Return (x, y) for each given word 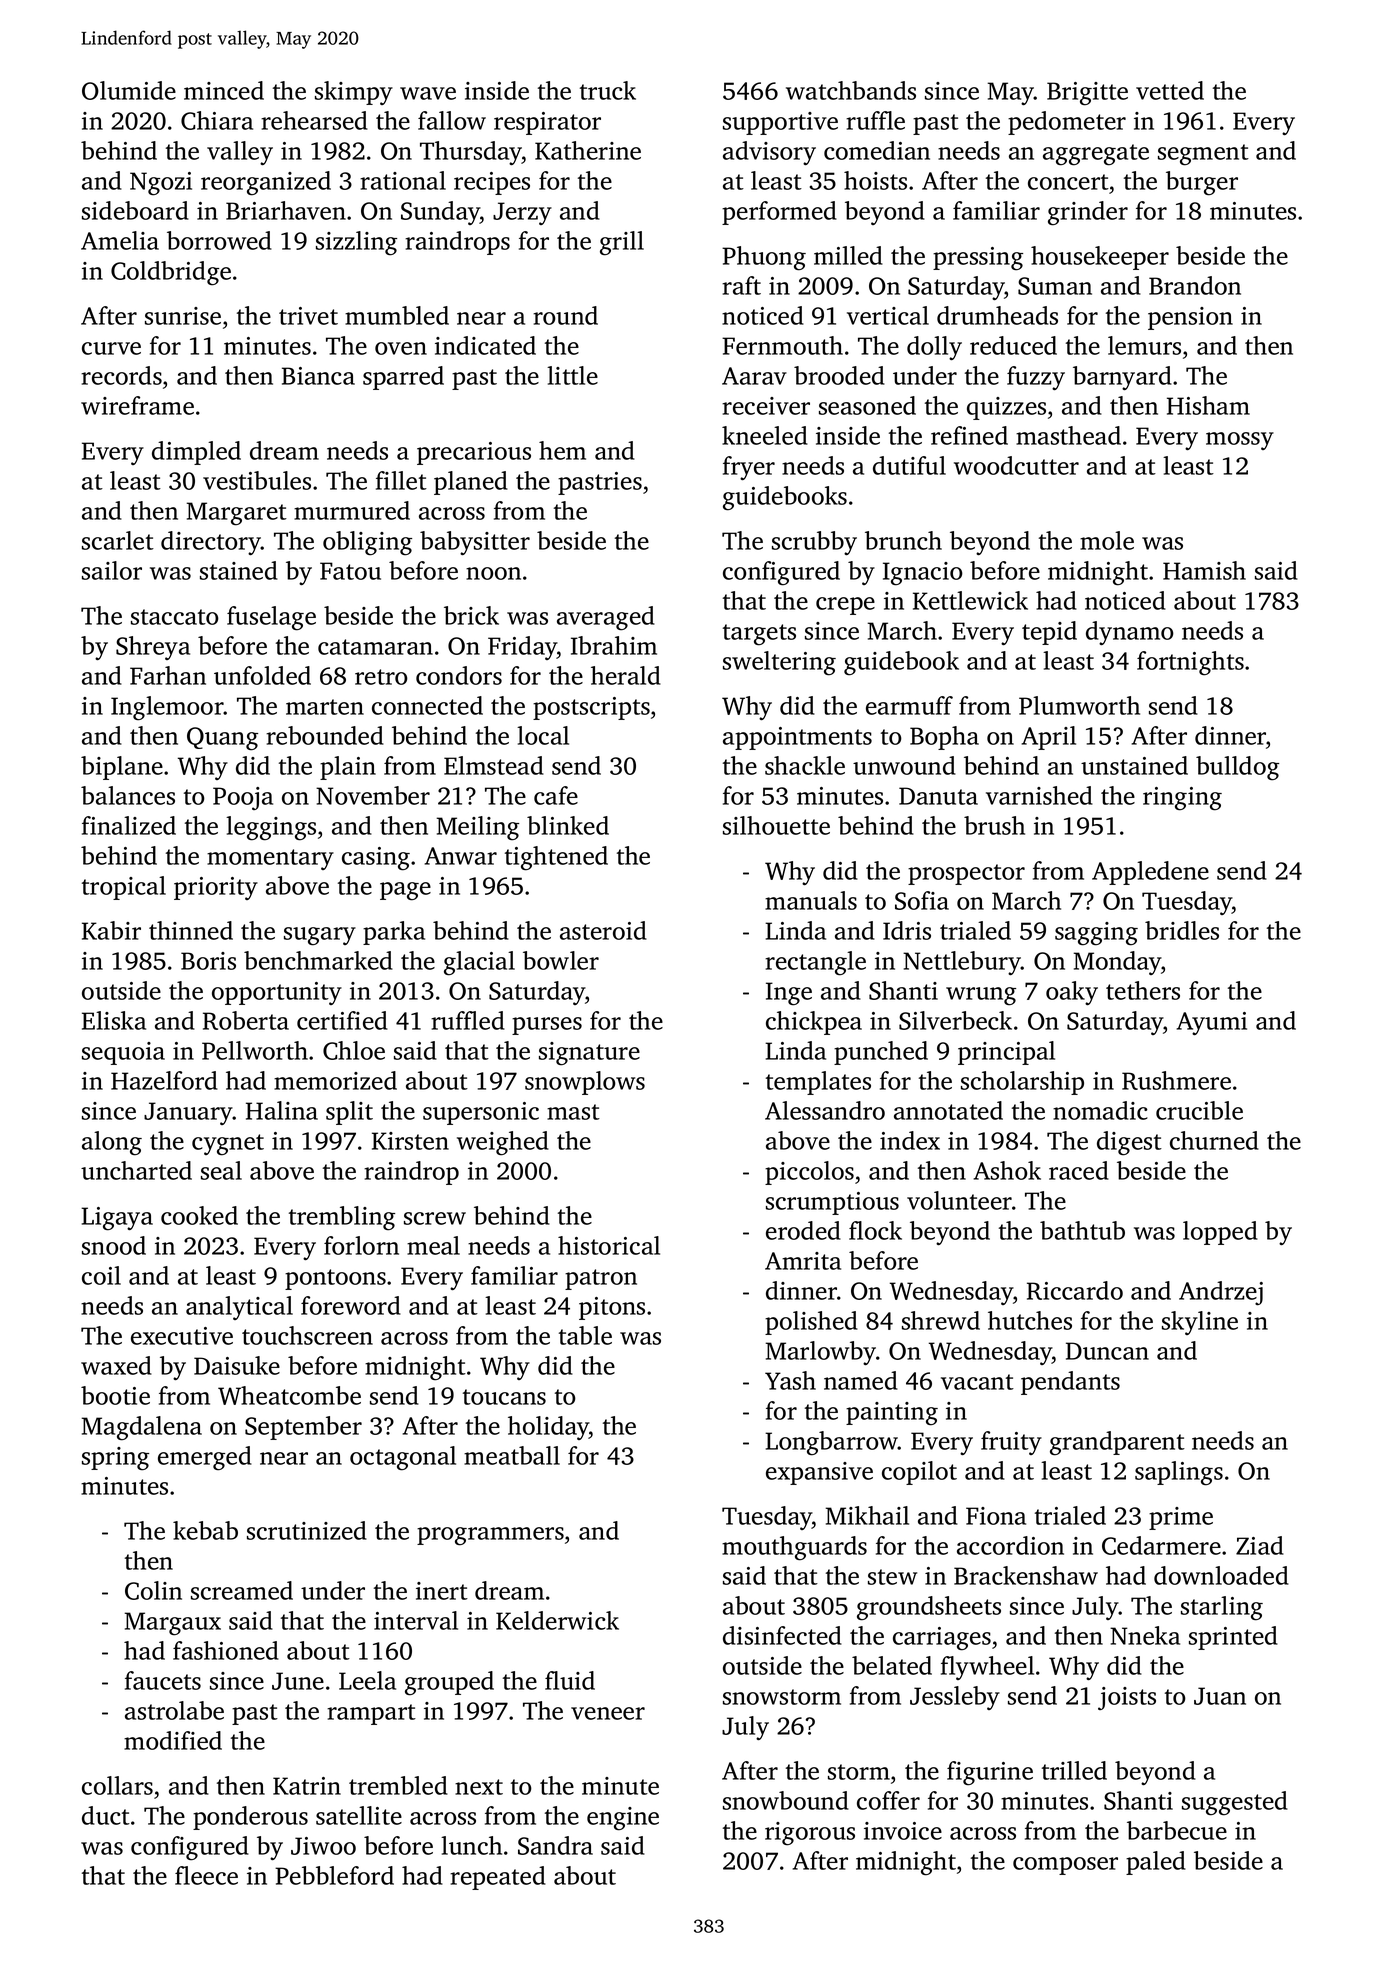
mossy (1240, 441)
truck (608, 90)
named (861, 1380)
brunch (903, 540)
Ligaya (117, 1219)
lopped (1220, 1233)
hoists (875, 180)
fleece (206, 1875)
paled (1156, 1863)
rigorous (810, 1834)
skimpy (354, 93)
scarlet (118, 540)
